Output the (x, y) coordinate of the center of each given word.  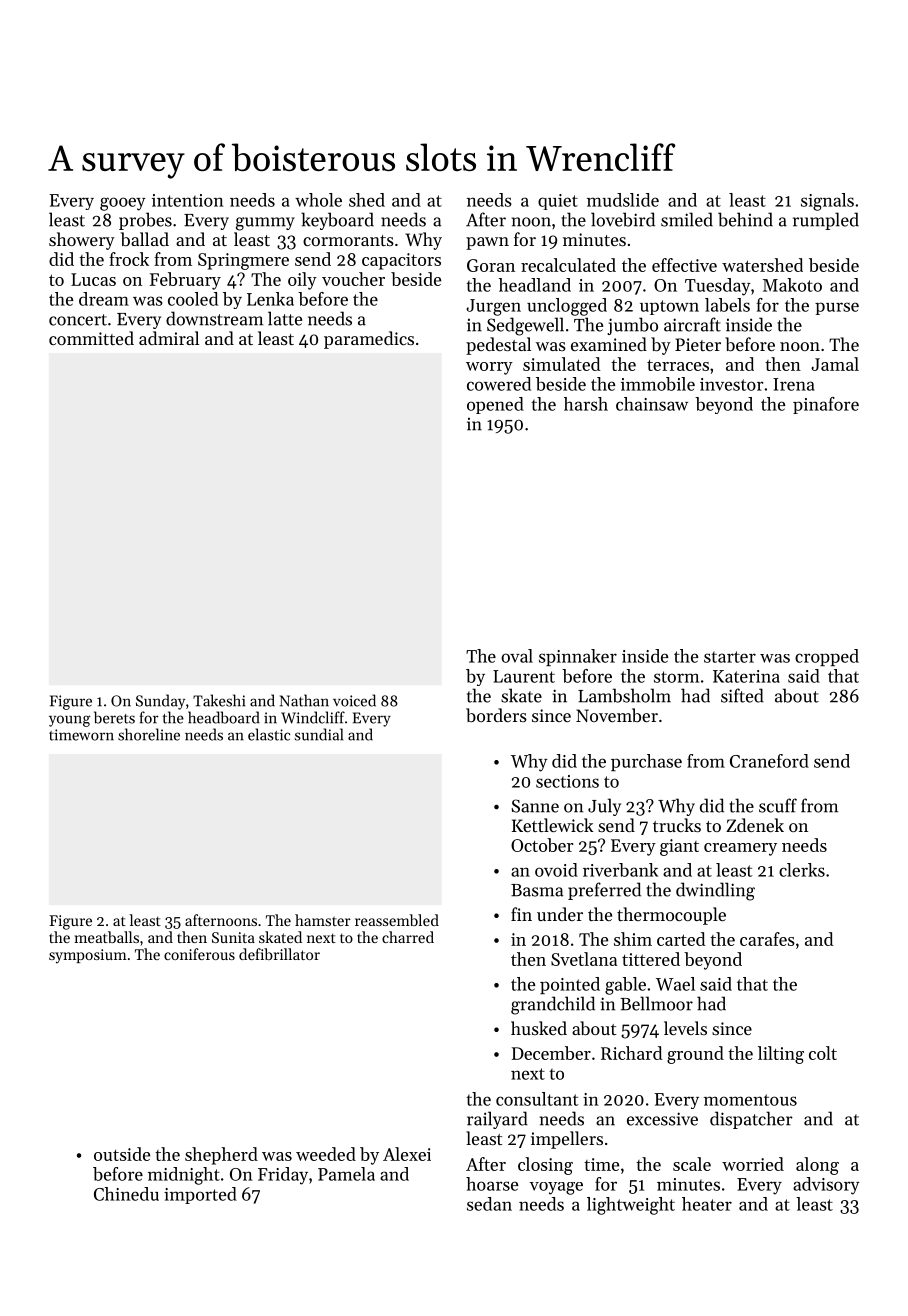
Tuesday (718, 287)
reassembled (397, 920)
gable (625, 986)
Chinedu (126, 1194)
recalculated (568, 265)
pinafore (826, 405)
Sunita (233, 937)
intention (188, 200)
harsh (586, 404)
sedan (489, 1204)
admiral (169, 338)
